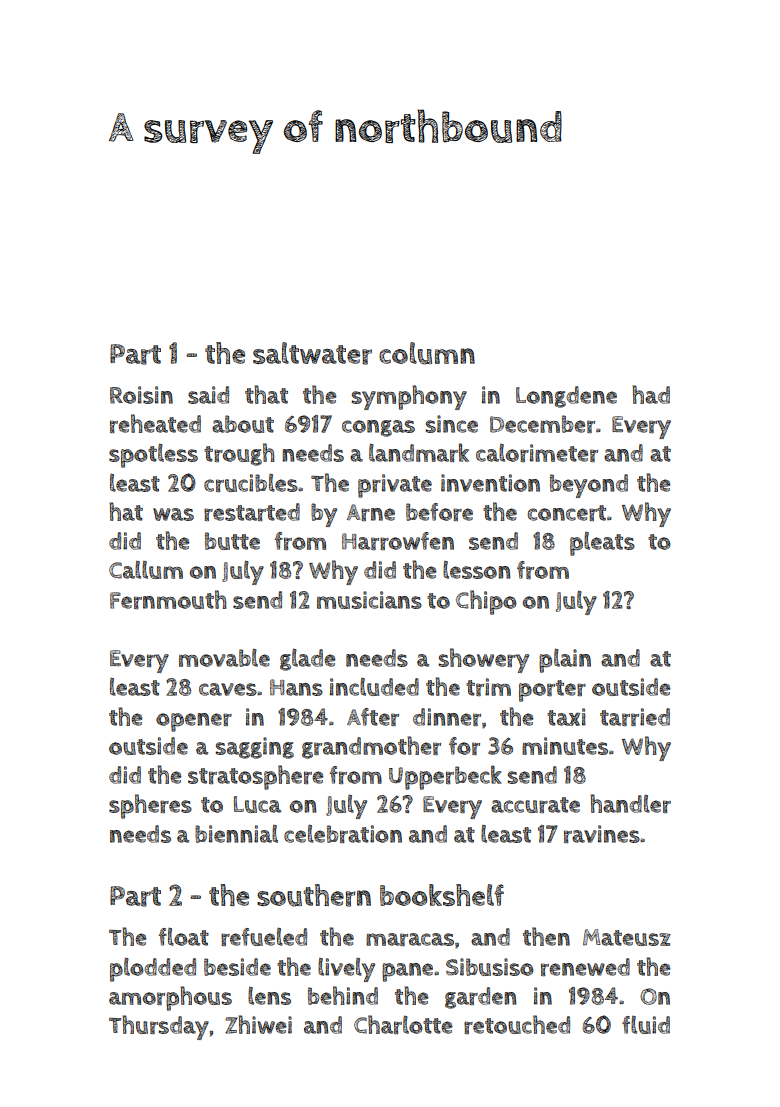  I want to click on ravines, so click(602, 834).
